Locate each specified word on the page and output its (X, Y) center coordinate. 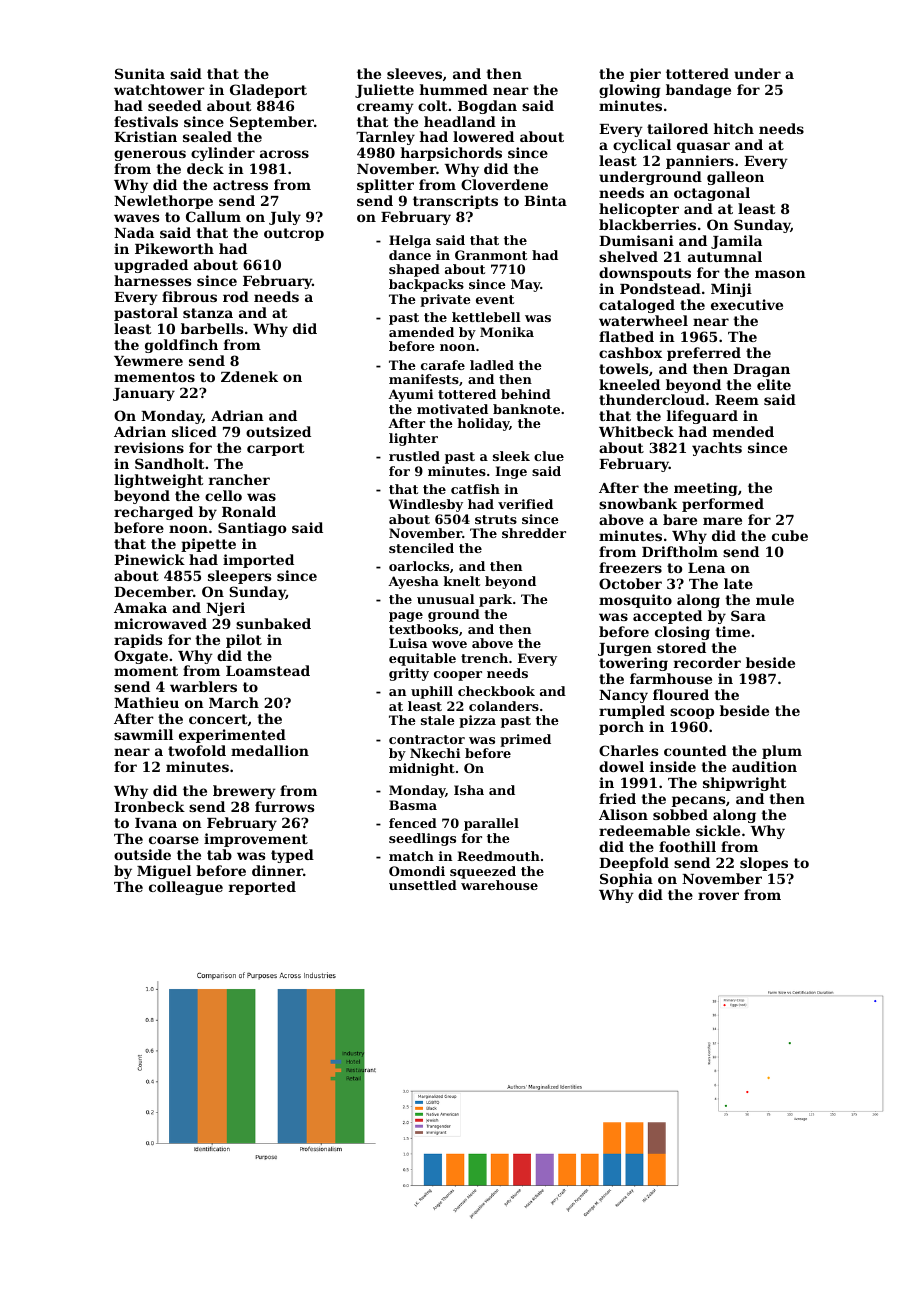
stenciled (421, 548)
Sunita (140, 73)
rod (236, 296)
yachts (717, 449)
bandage (698, 91)
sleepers (239, 577)
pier (645, 75)
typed (292, 856)
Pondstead (660, 288)
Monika (507, 332)
